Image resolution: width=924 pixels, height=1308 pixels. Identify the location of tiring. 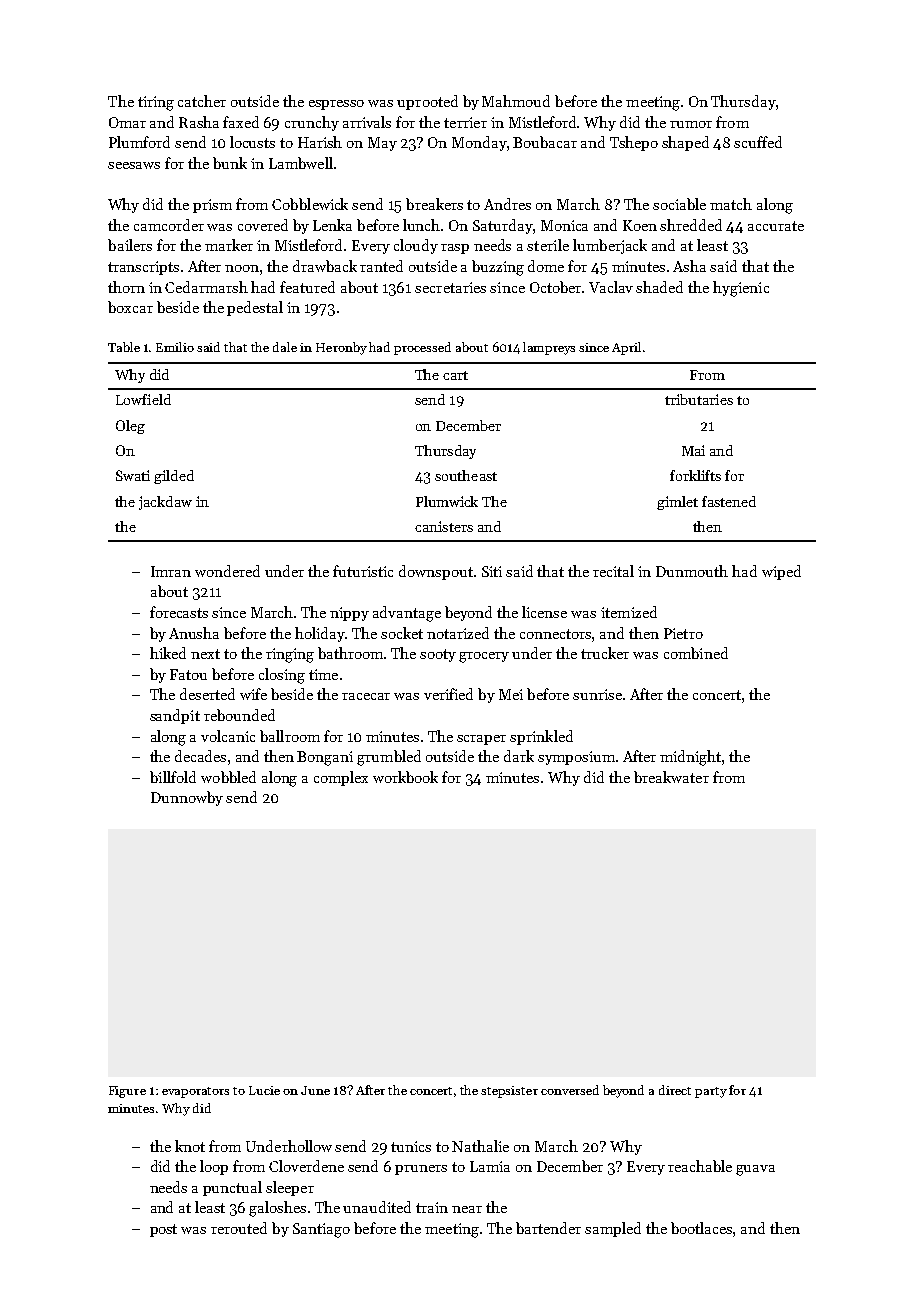
(156, 103).
